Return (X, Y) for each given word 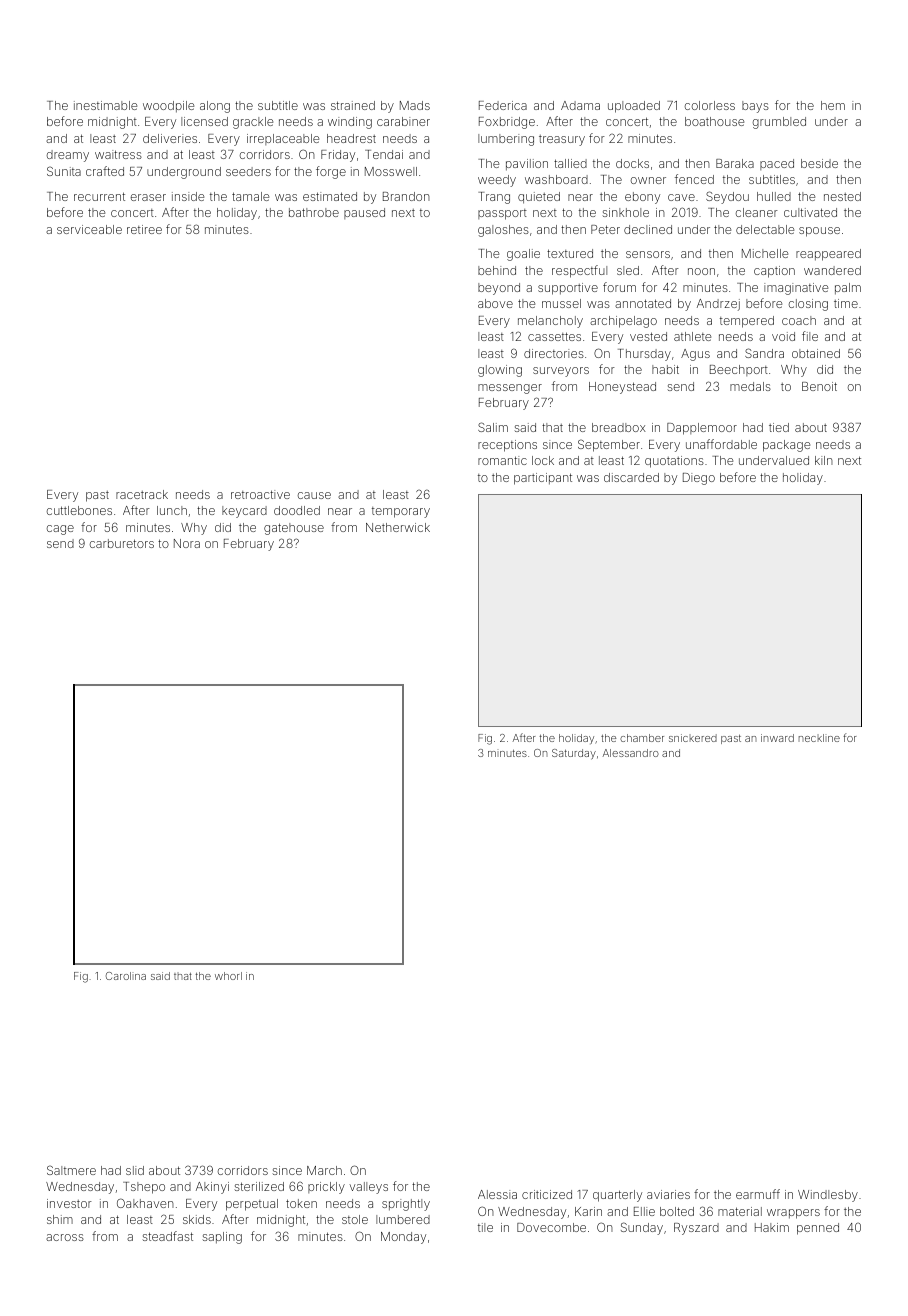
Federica (503, 105)
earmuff (758, 1194)
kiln (824, 460)
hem (833, 105)
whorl (228, 976)
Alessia (497, 1194)
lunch (172, 510)
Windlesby (828, 1196)
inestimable (105, 105)
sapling (222, 1238)
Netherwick (398, 527)
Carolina (126, 976)
